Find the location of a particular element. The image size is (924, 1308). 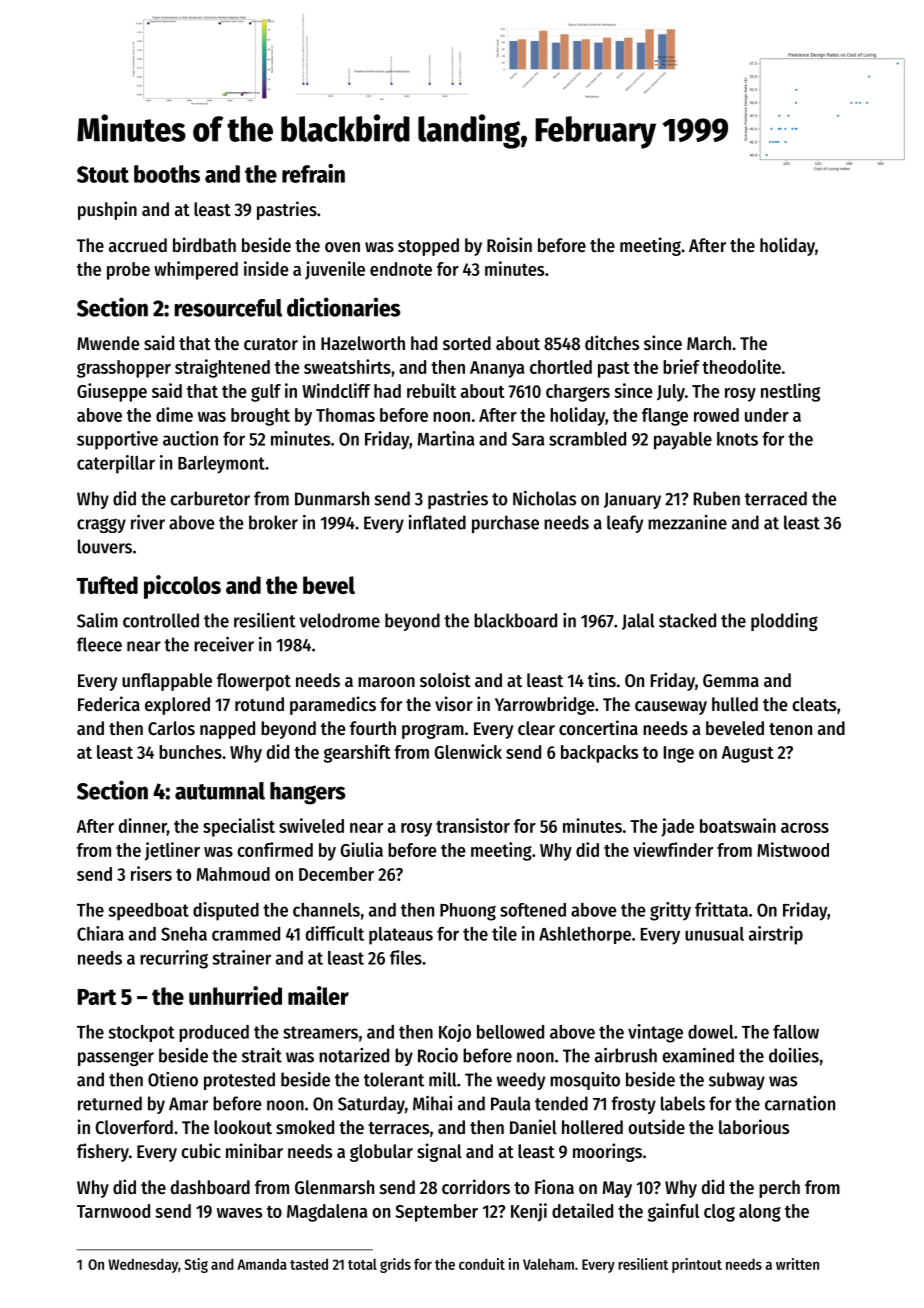

stopped is located at coordinates (428, 247).
